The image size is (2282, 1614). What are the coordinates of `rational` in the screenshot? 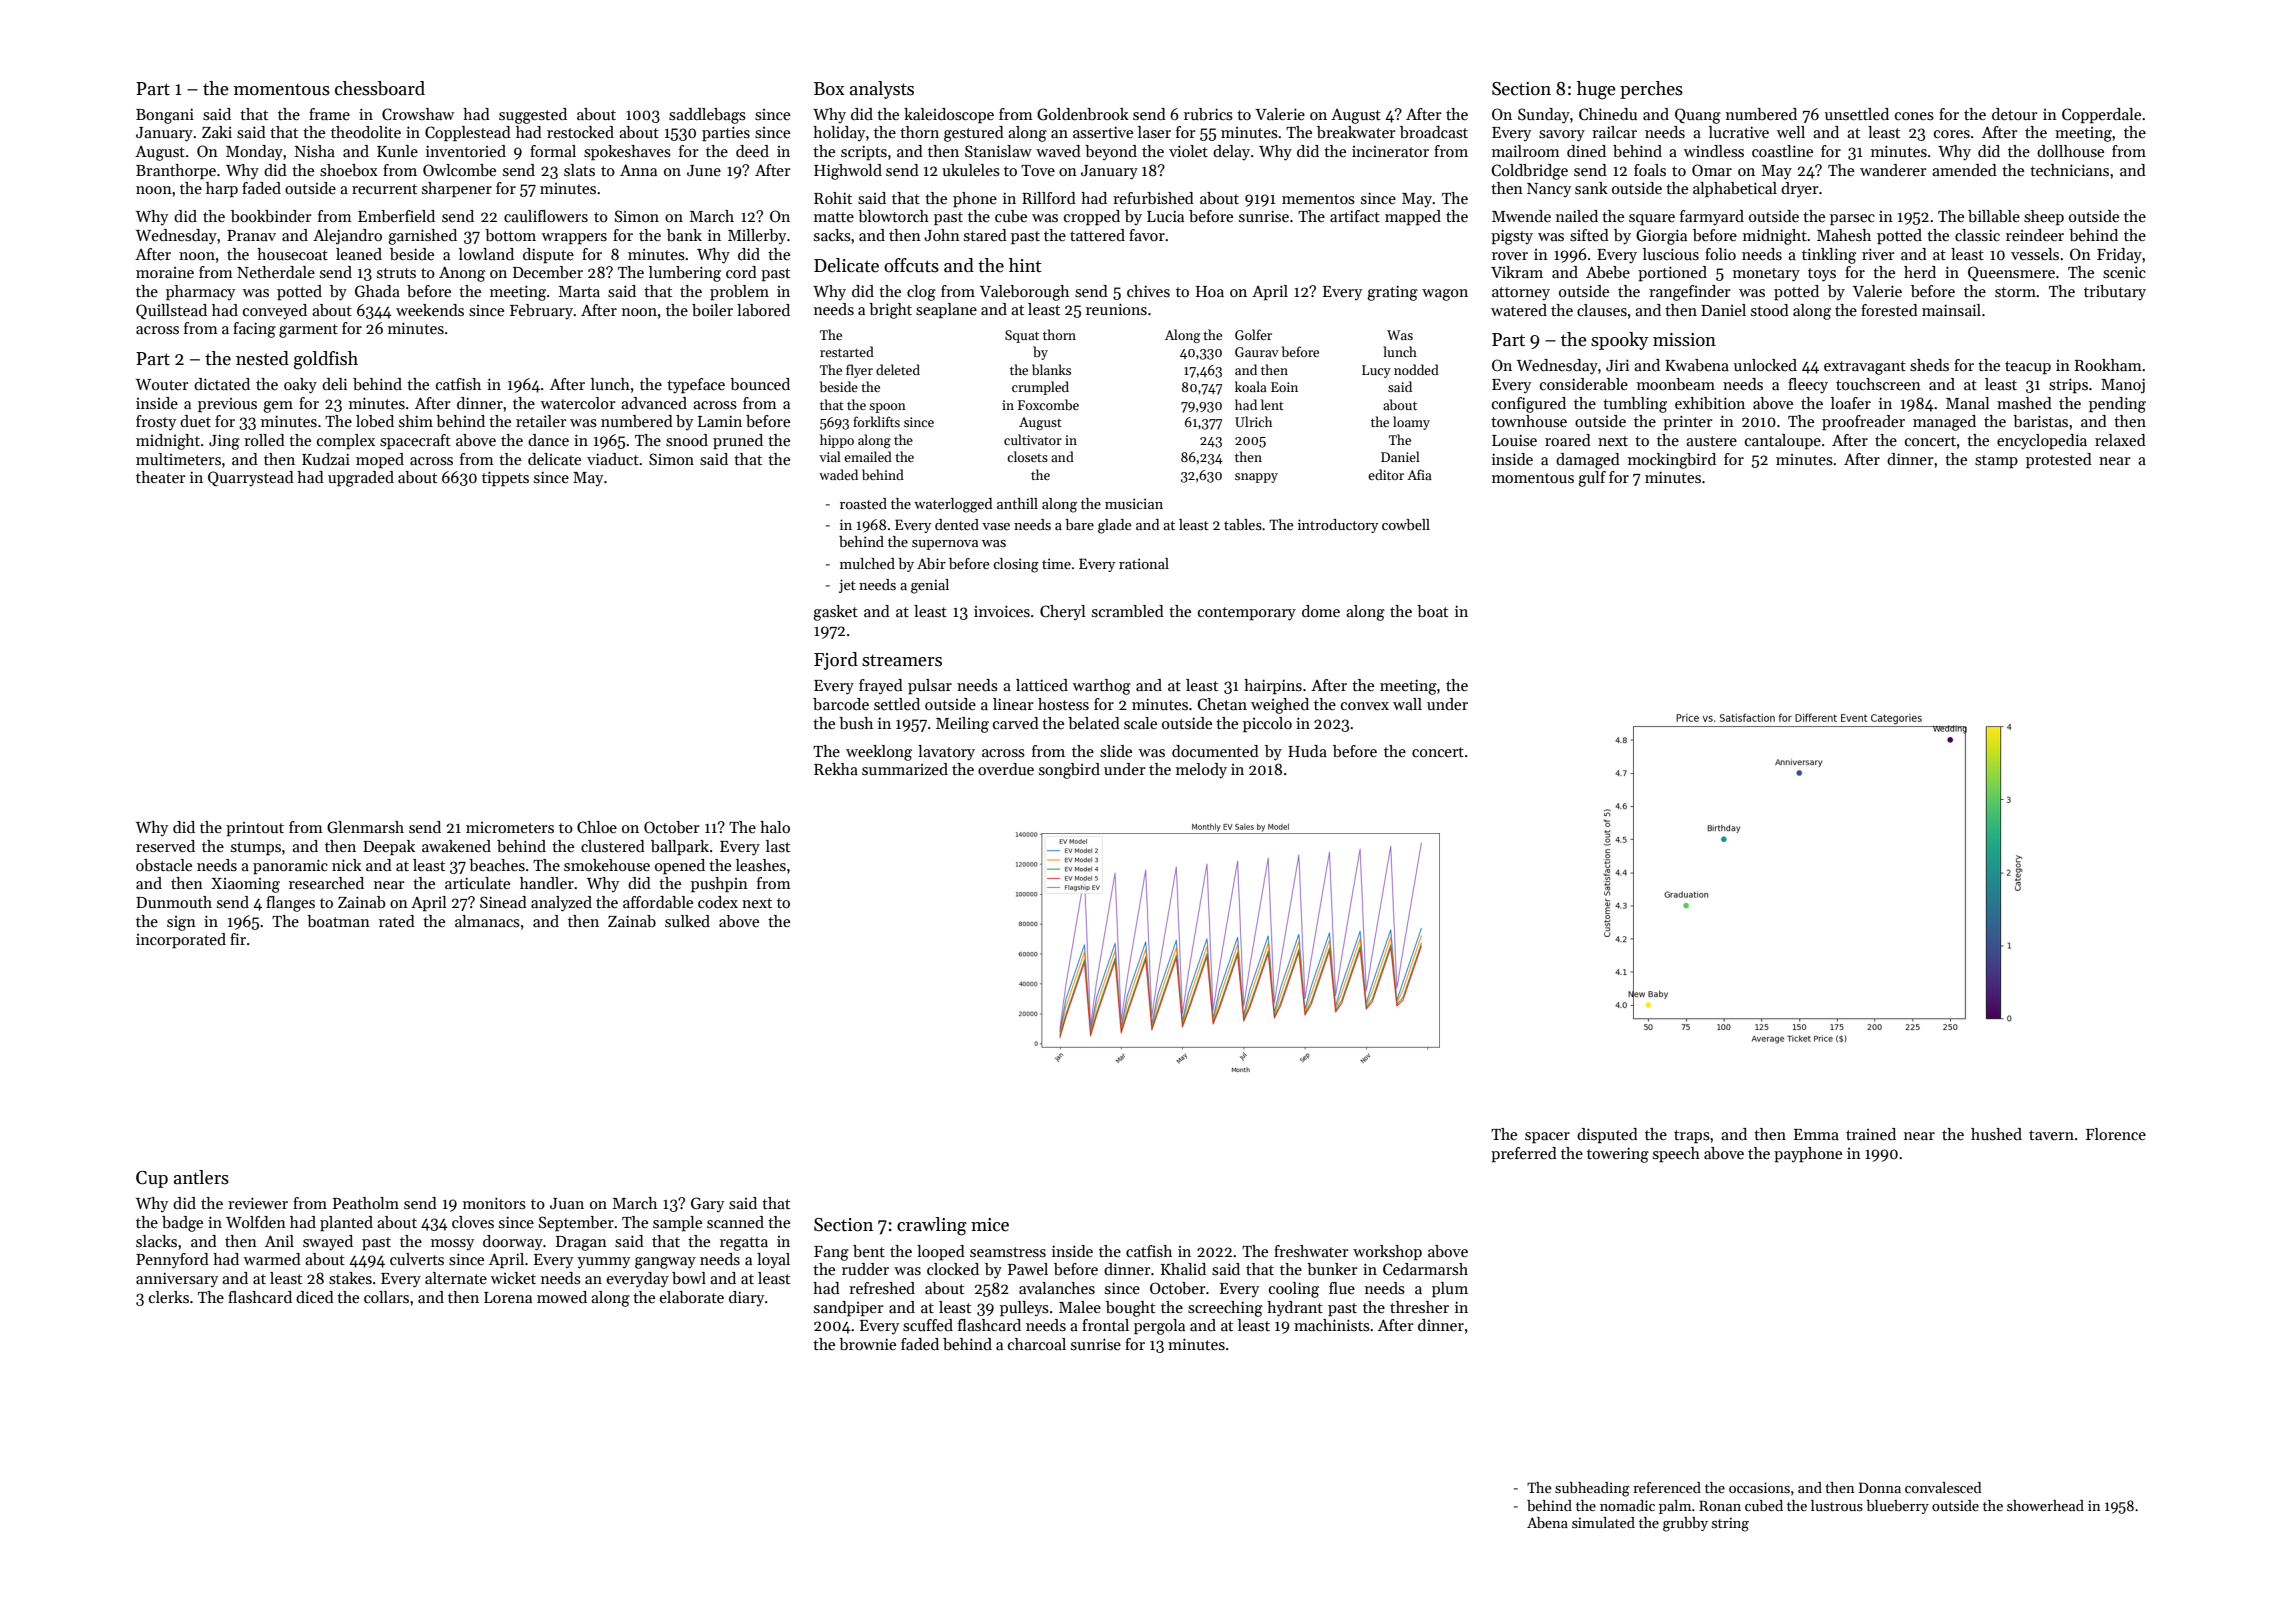 It's located at (1144, 563).
